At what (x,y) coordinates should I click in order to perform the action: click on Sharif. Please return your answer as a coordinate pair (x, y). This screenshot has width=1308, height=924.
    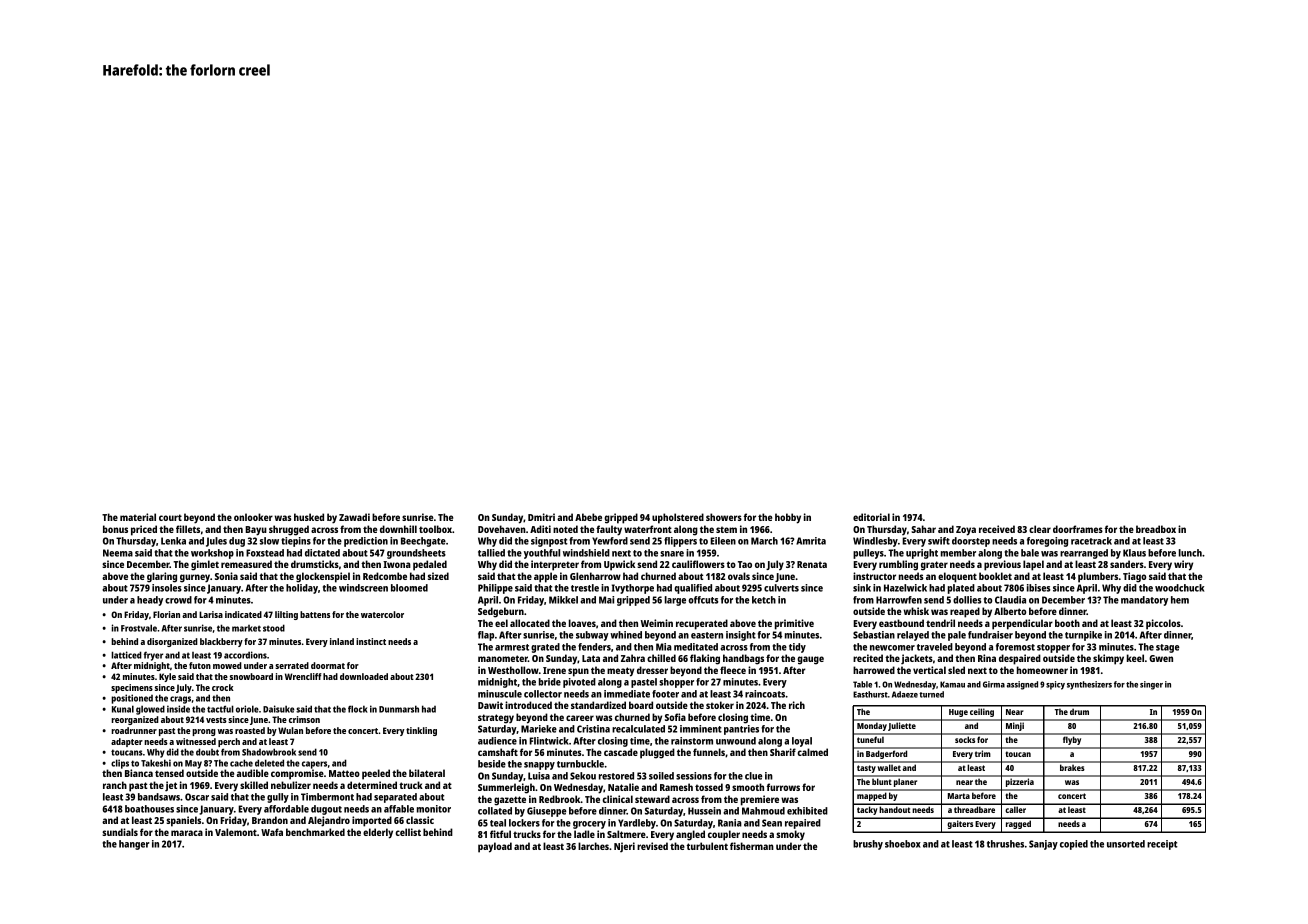
    Looking at the image, I should click on (783, 752).
